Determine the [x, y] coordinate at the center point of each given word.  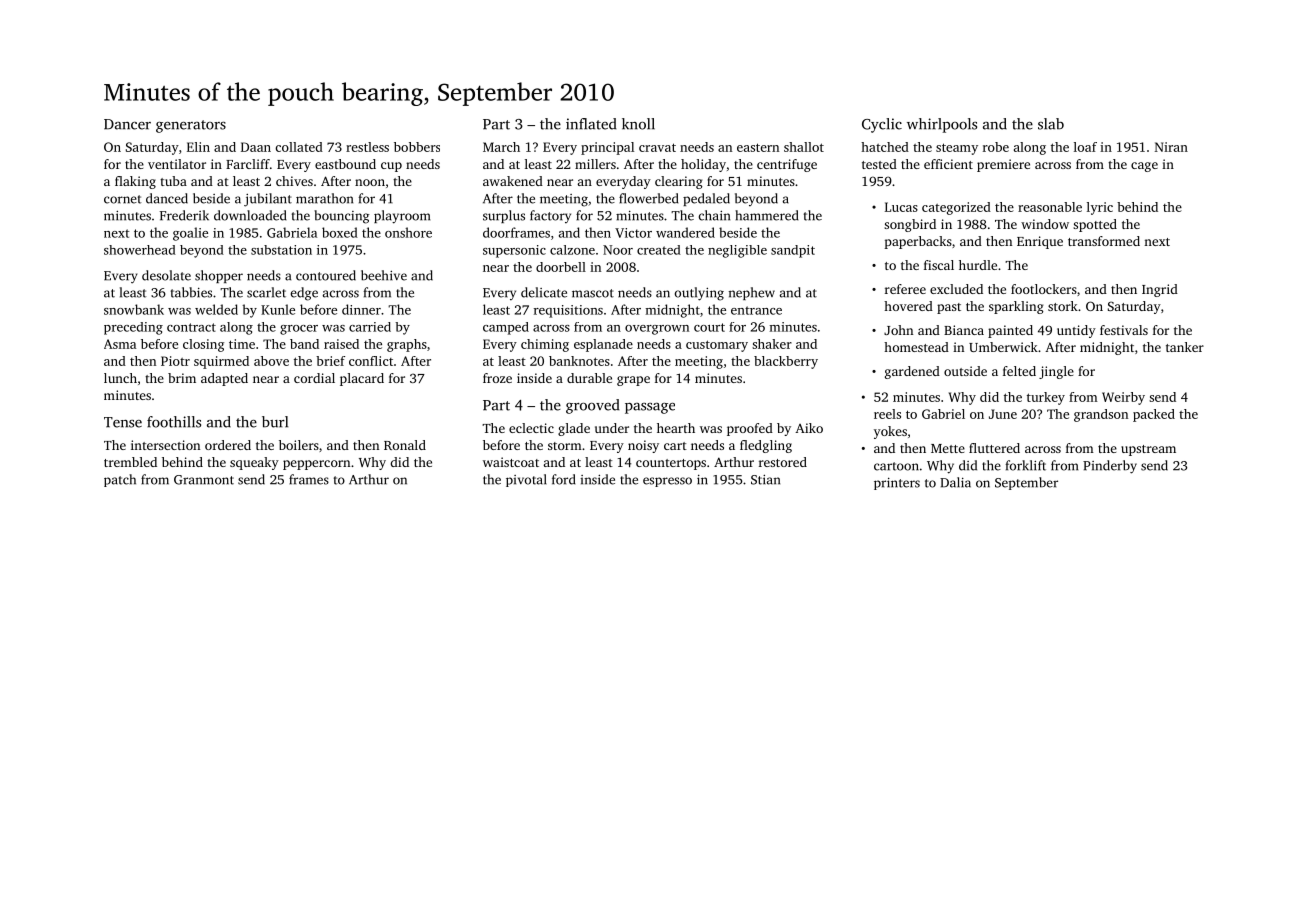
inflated [591, 124]
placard [362, 379]
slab [1051, 124]
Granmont [204, 480]
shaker [772, 344]
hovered [908, 306]
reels [887, 414]
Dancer [127, 124]
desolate [166, 275]
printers [897, 484]
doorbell [561, 267]
